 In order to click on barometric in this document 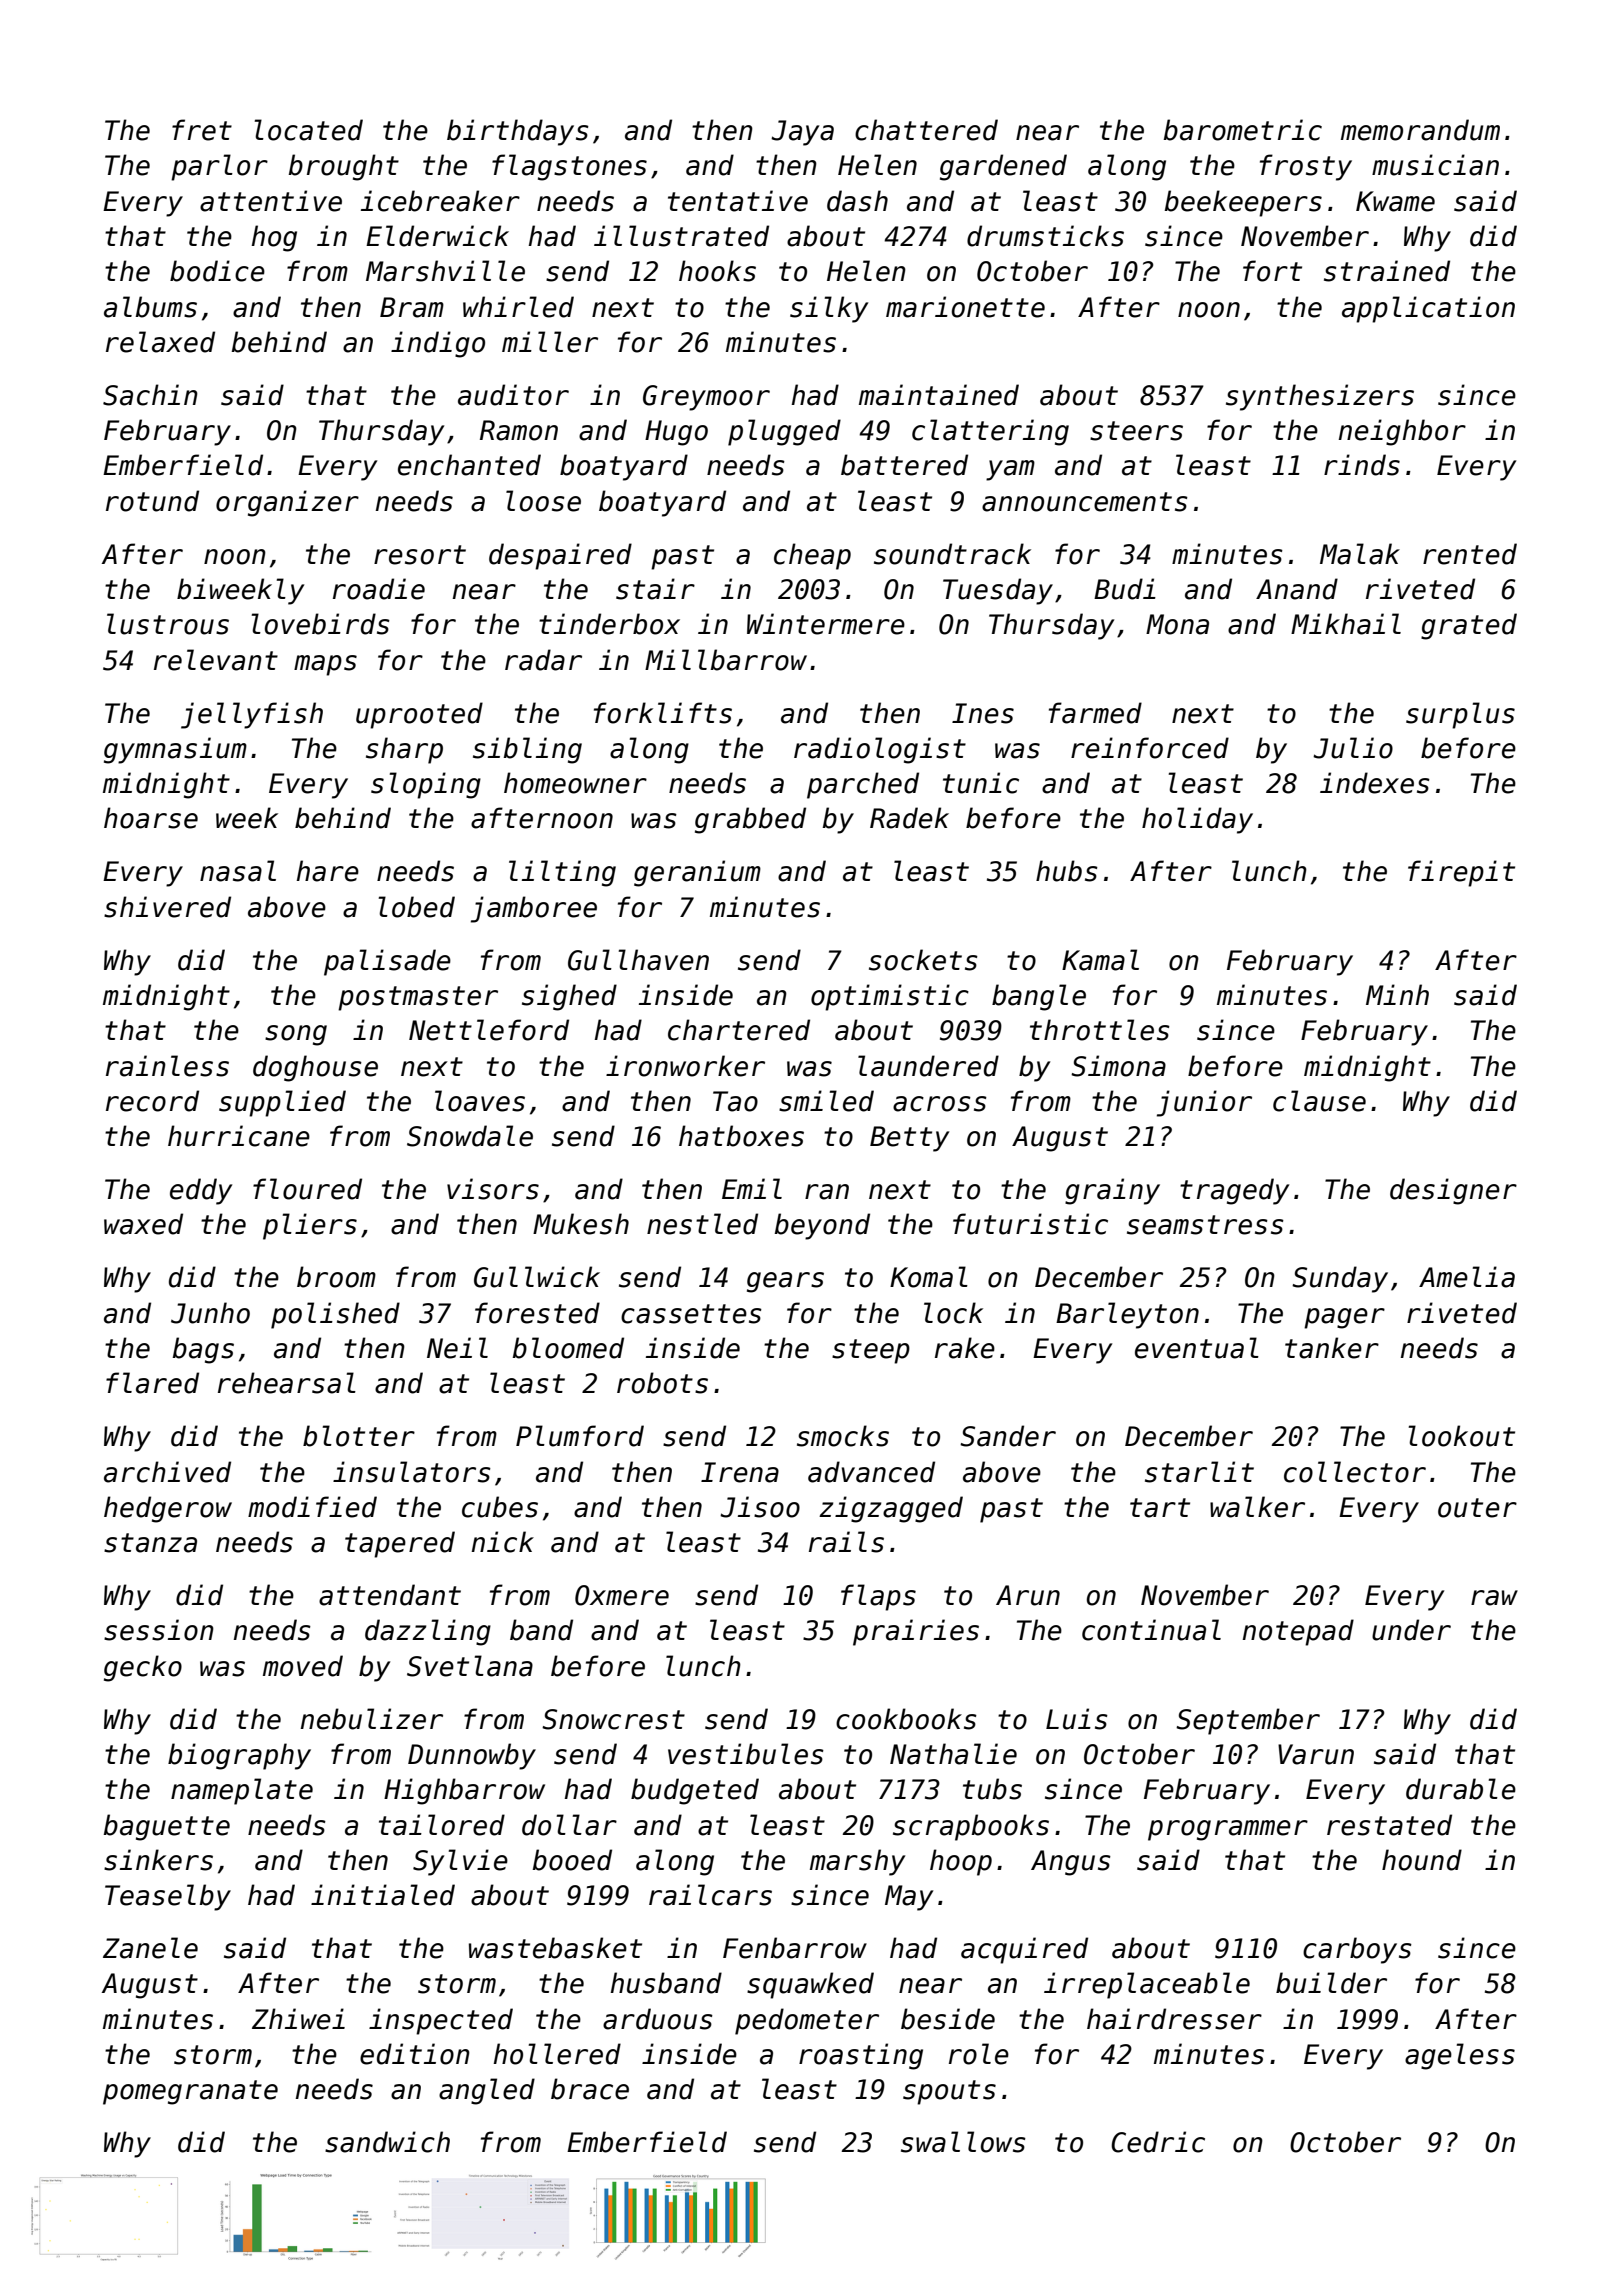, I will do `click(1243, 130)`.
